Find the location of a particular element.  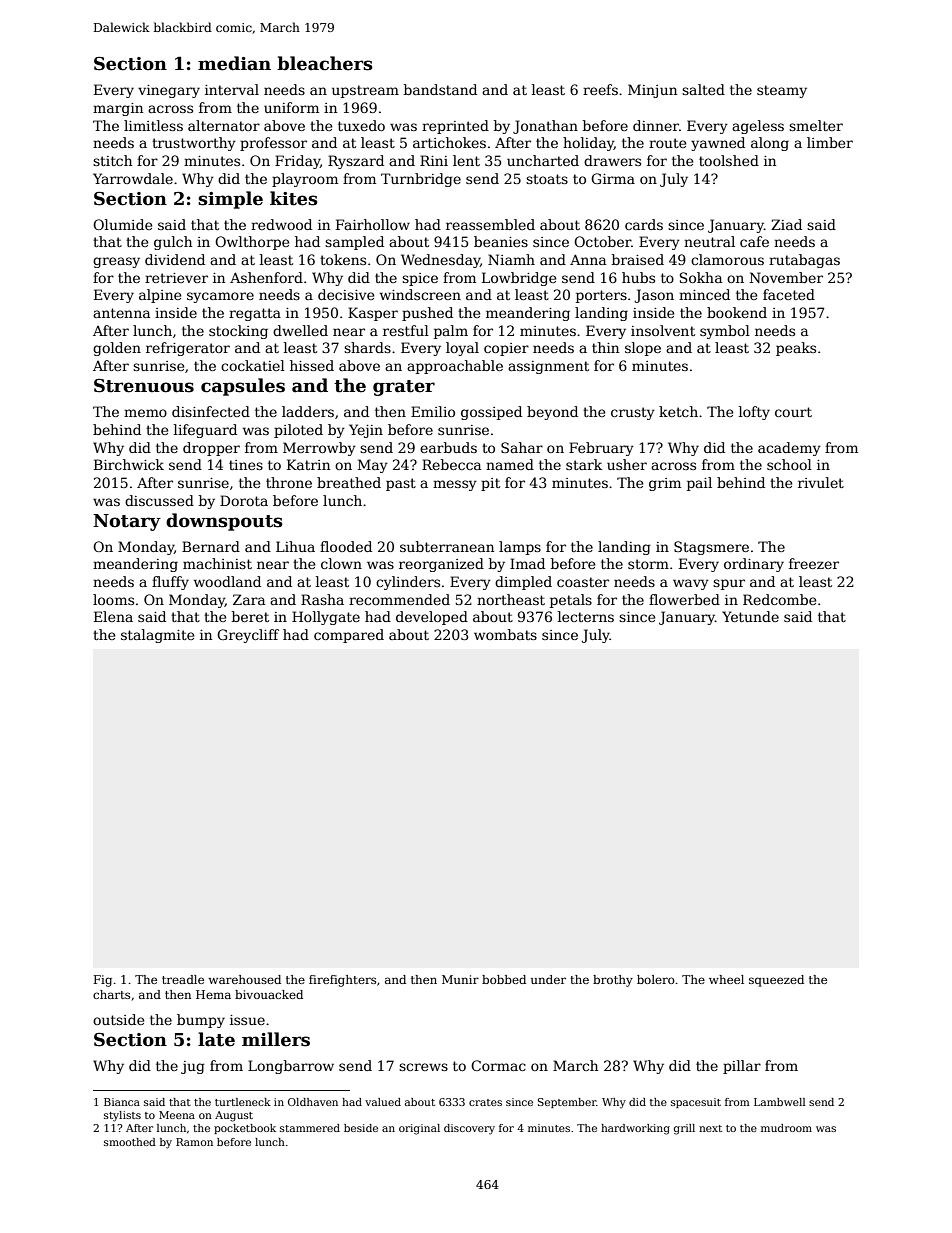

beanies is located at coordinates (501, 241).
